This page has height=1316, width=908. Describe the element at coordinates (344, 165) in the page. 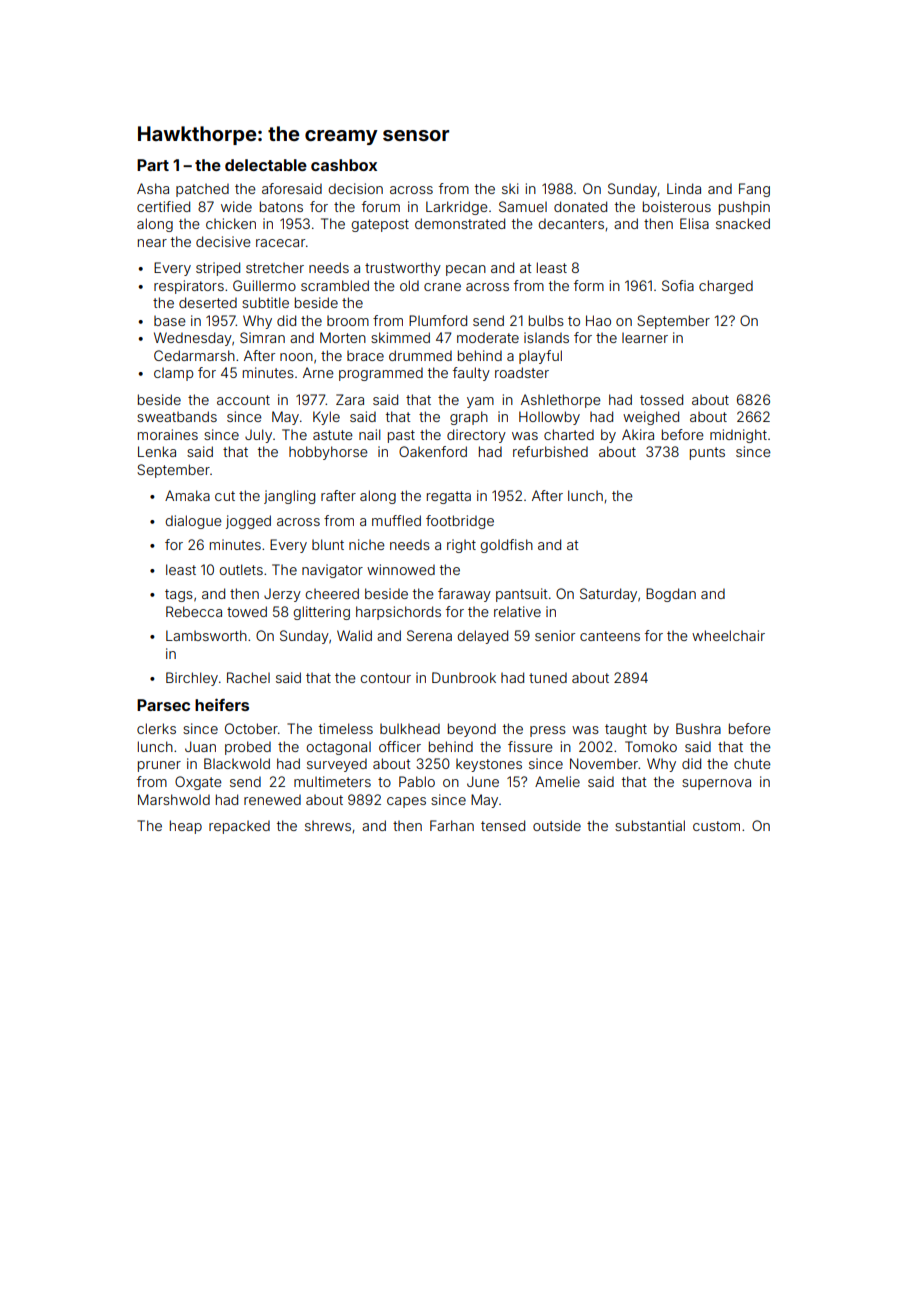

I see `cashbox` at that location.
